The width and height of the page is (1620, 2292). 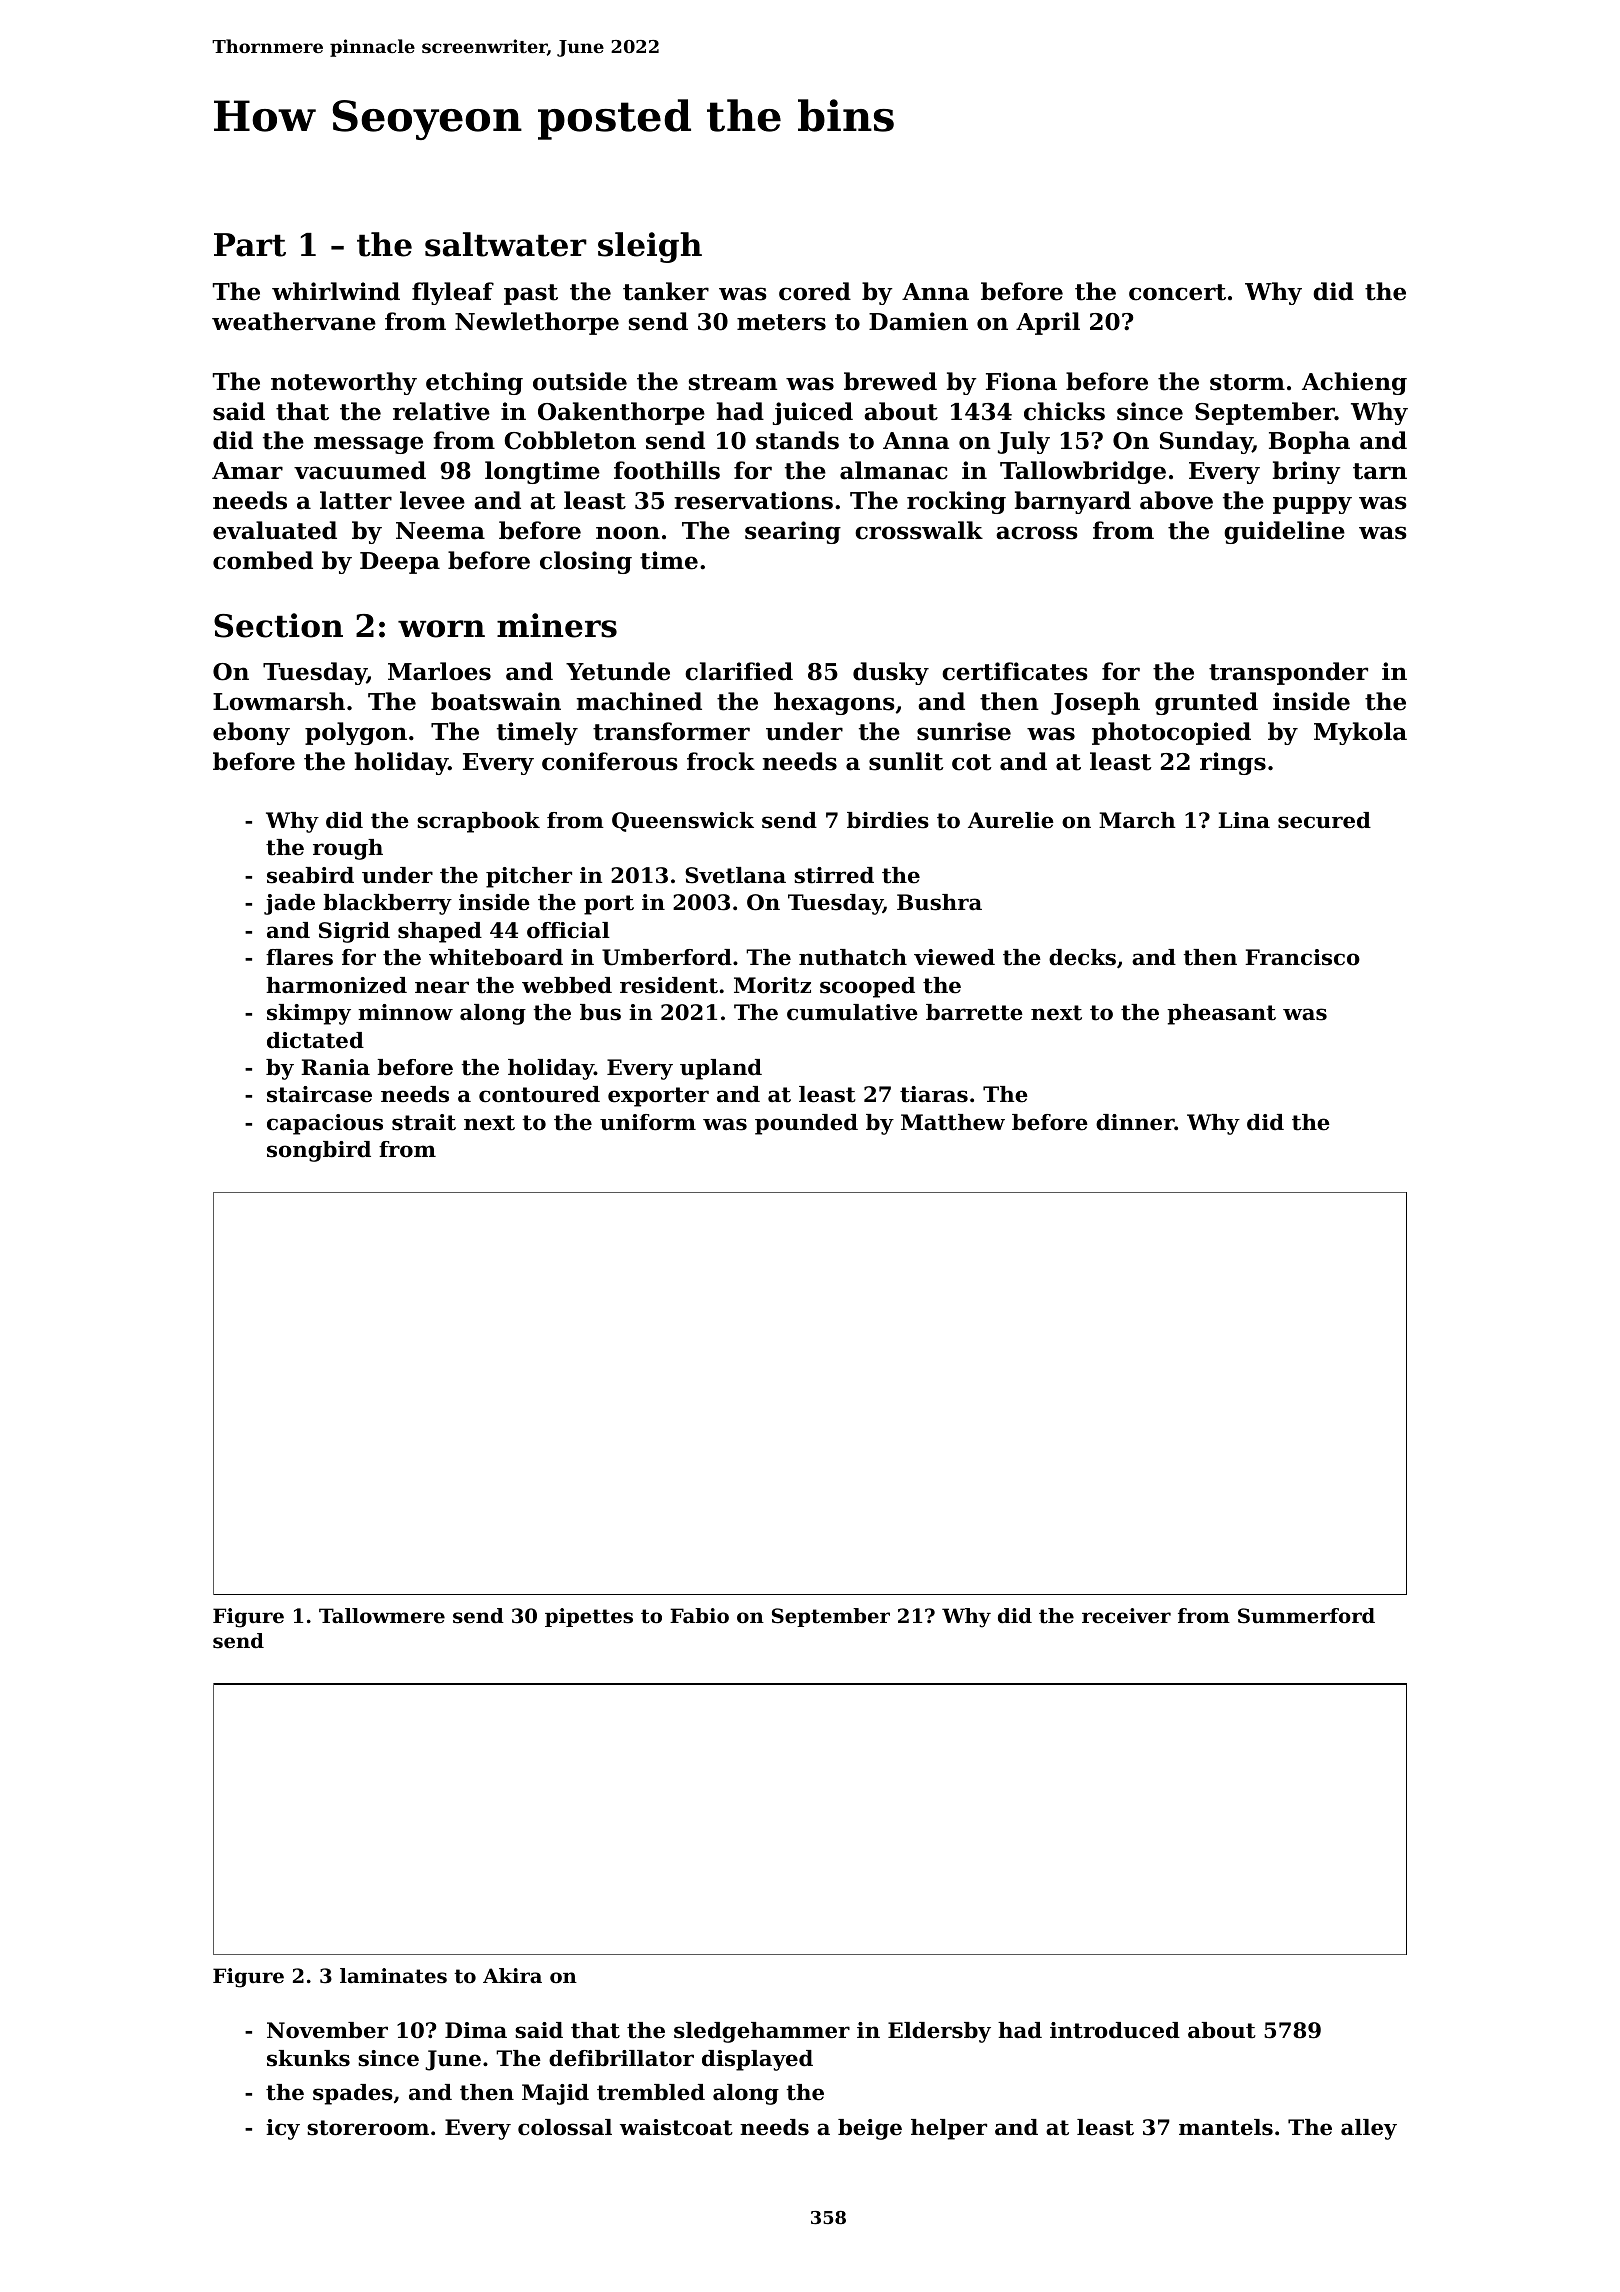 What do you see at coordinates (1177, 292) in the page?
I see `concert` at bounding box center [1177, 292].
